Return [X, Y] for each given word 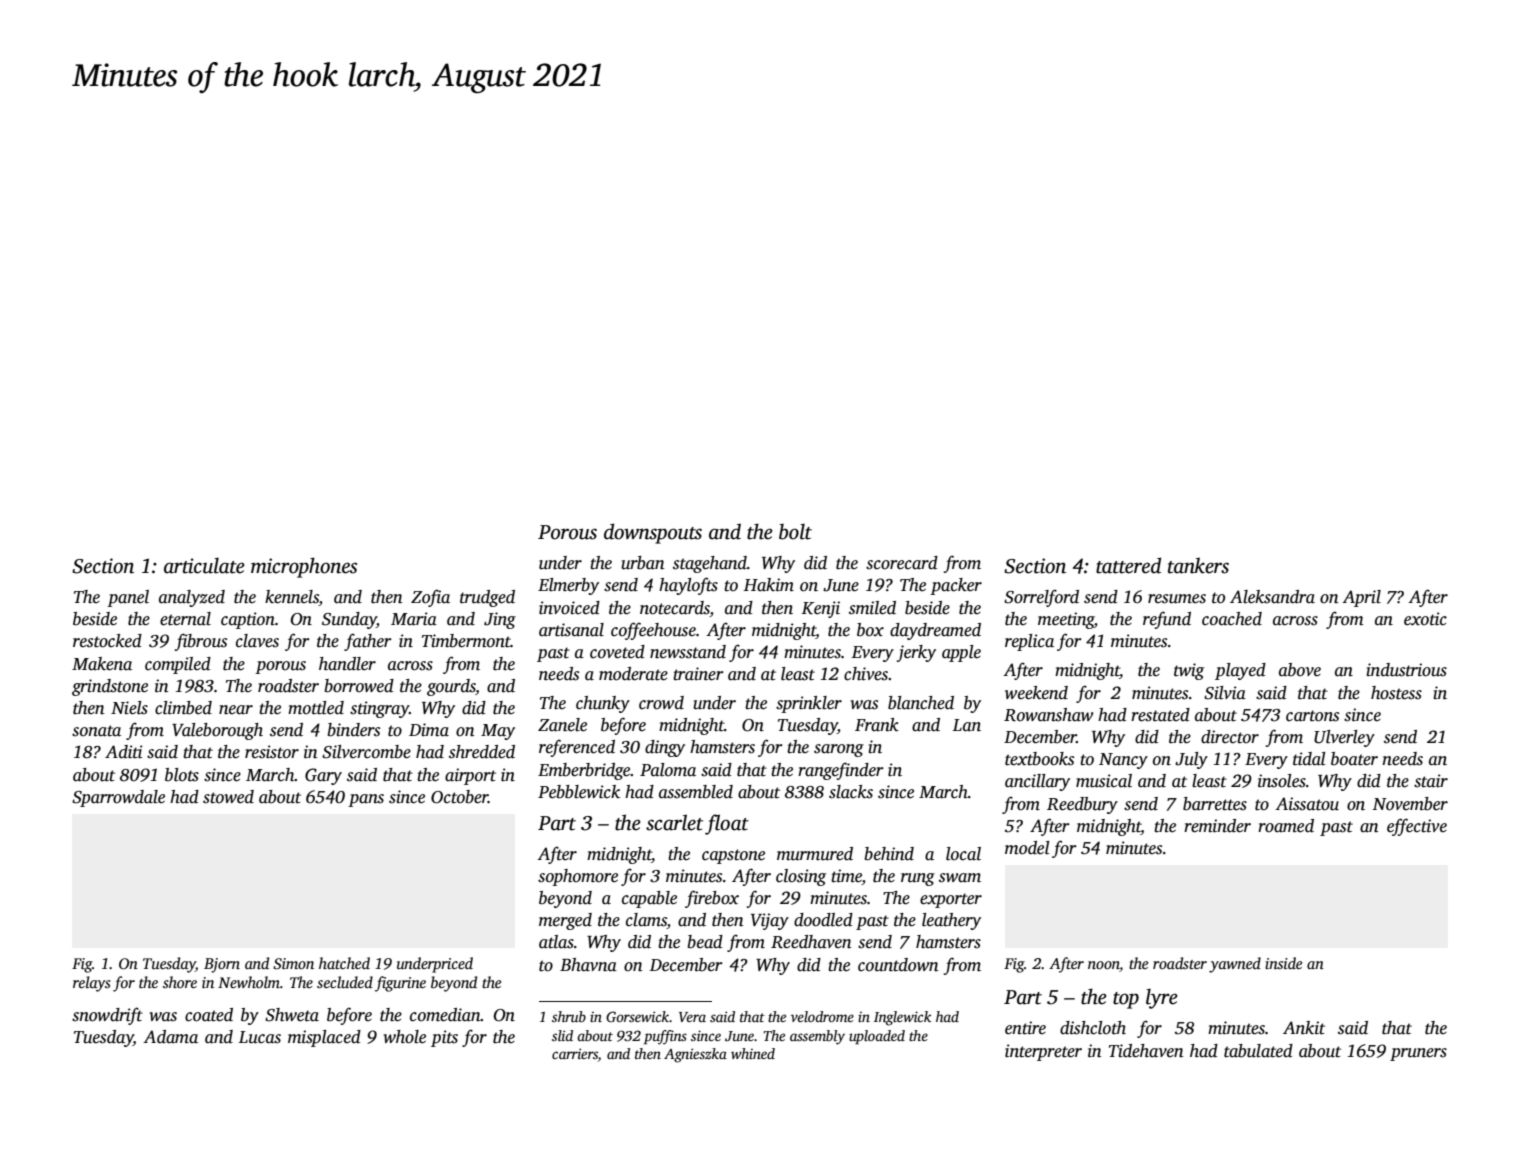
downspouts [653, 533]
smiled [872, 608]
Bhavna [588, 965]
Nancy [1123, 761]
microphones [304, 567]
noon [1104, 966]
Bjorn [222, 965]
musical [1104, 781]
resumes [1177, 599]
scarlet [674, 822]
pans [366, 800]
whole [405, 1037]
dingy [665, 748]
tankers [1198, 565]
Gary [323, 776]
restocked [107, 641]
